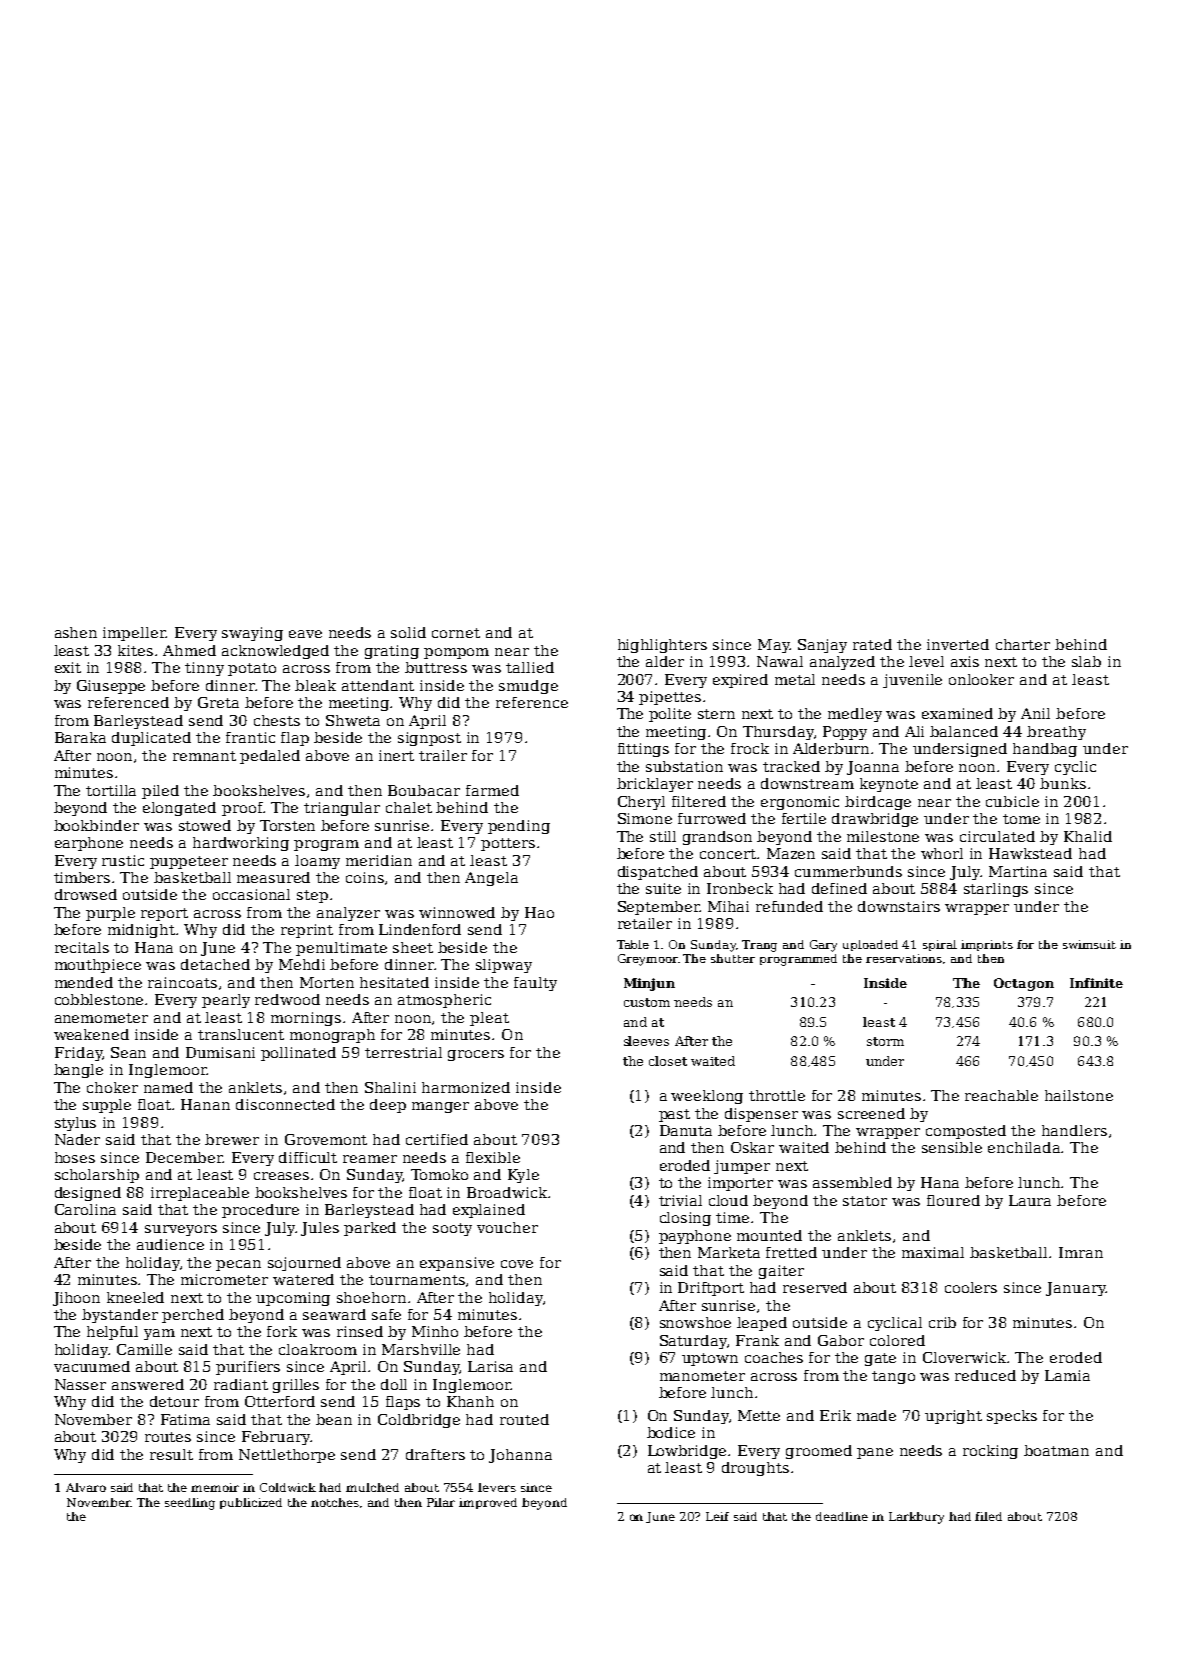 Image resolution: width=1186 pixels, height=1677 pixels. Describe the element at coordinates (1081, 1252) in the page. I see `Imran` at that location.
